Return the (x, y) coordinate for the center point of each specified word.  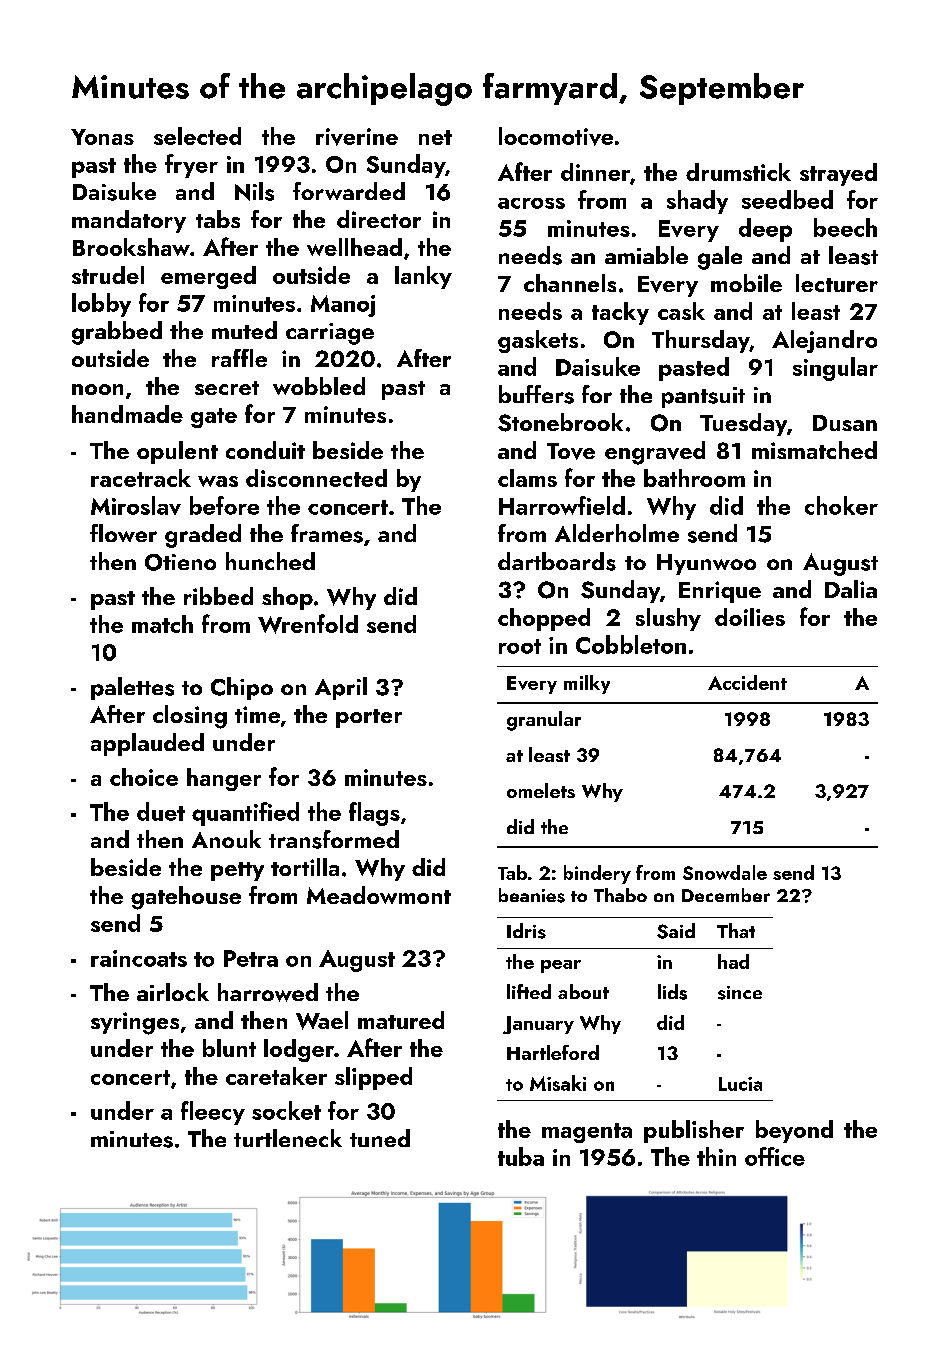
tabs (218, 219)
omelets (541, 790)
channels (570, 283)
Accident (747, 682)
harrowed (268, 992)
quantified (245, 814)
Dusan (845, 423)
